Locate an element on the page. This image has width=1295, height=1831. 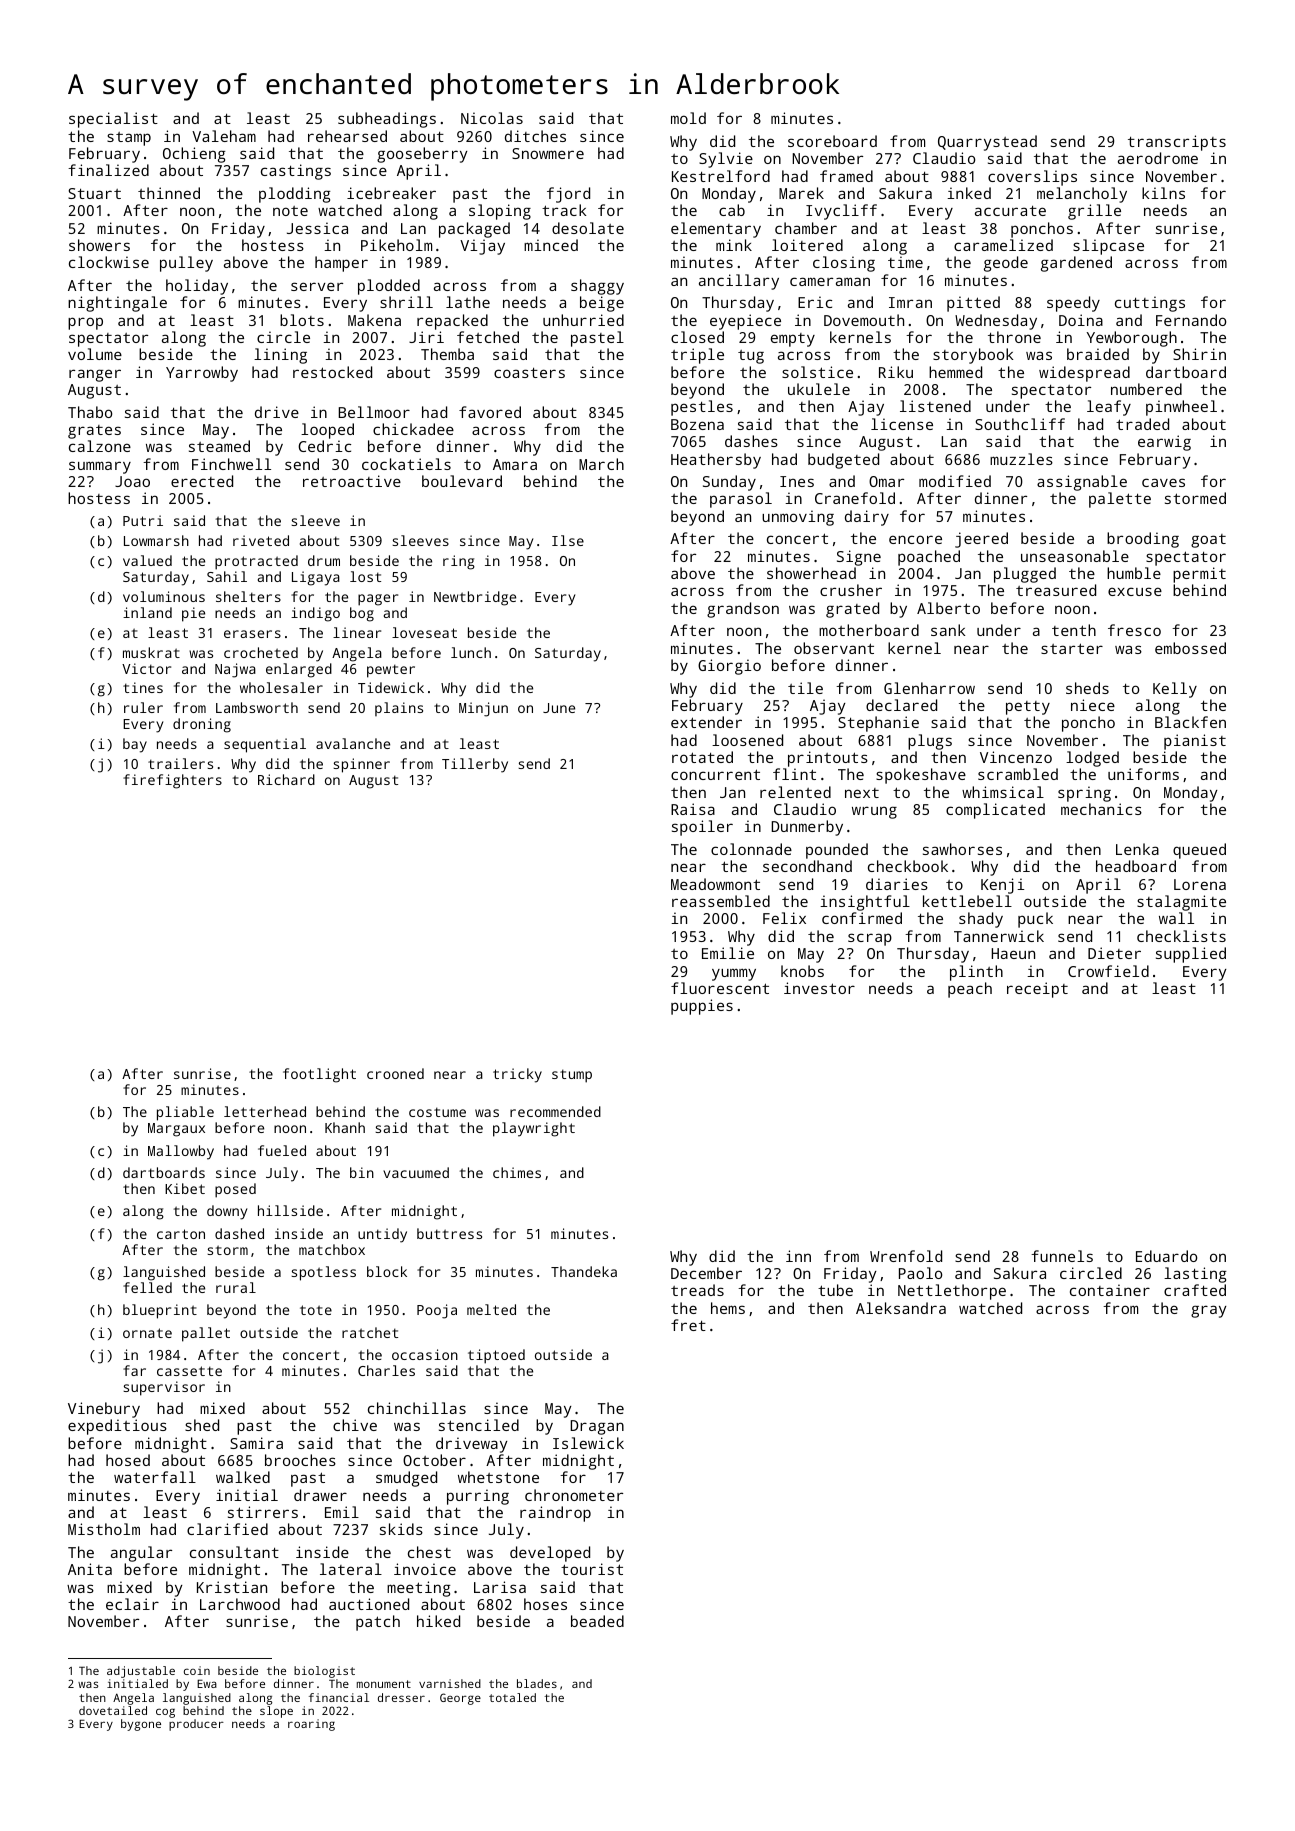
pestles is located at coordinates (702, 408).
